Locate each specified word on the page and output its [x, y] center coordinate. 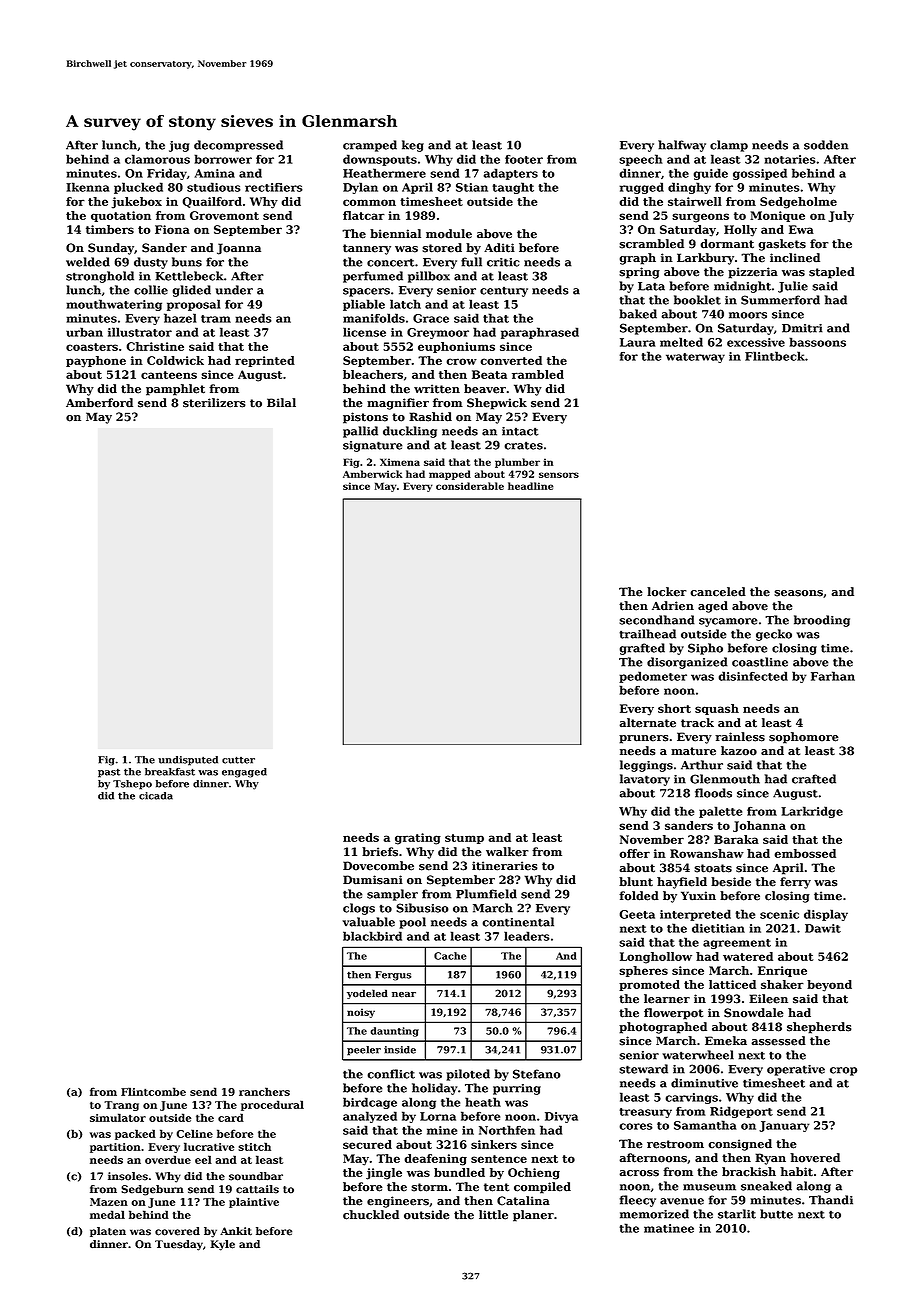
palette [720, 812]
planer [533, 1216]
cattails [257, 1189]
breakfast [170, 772]
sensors [559, 475]
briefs [380, 852]
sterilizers [214, 403]
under [234, 290]
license [364, 332]
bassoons [817, 342]
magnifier [398, 404]
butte [776, 1214]
